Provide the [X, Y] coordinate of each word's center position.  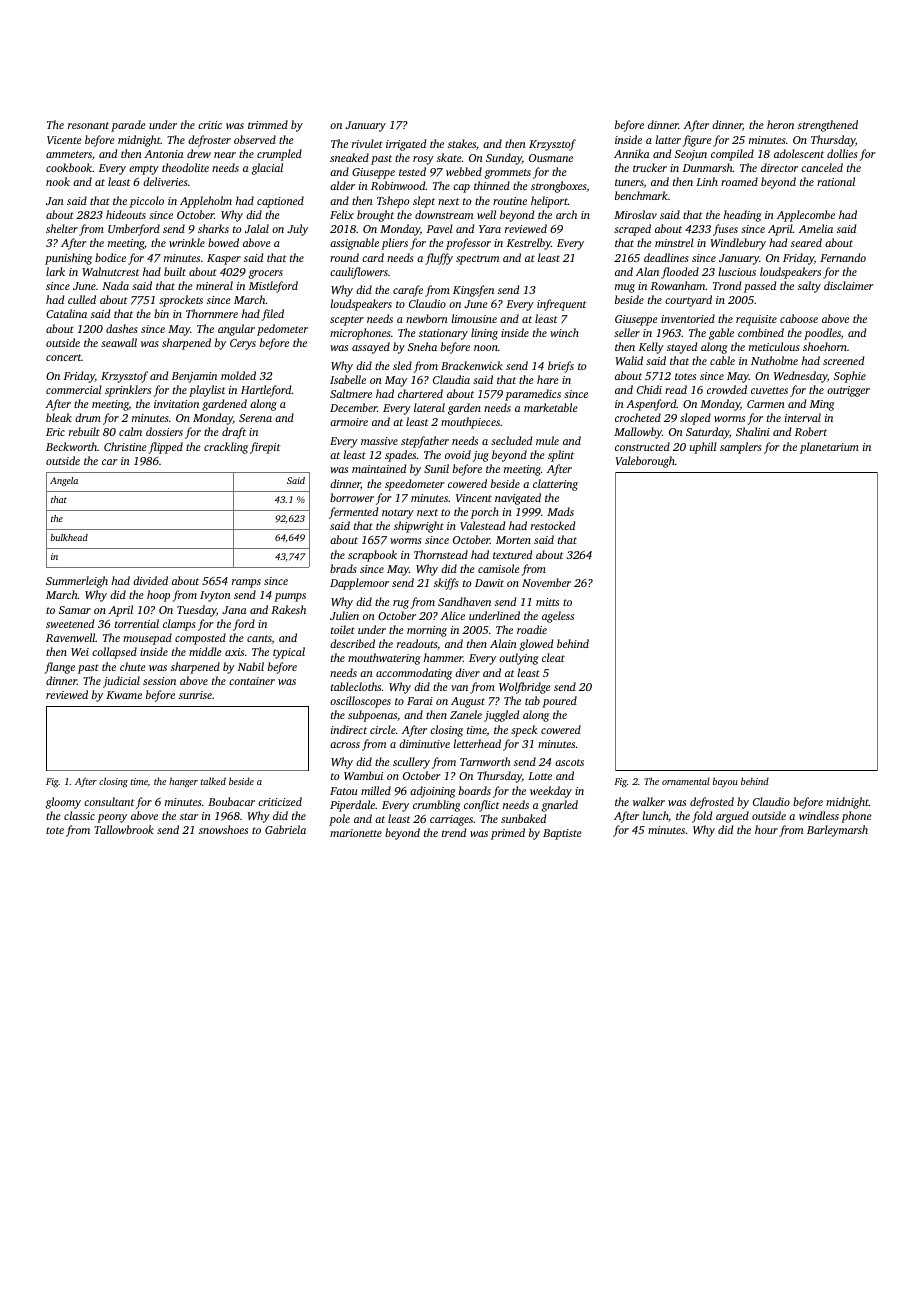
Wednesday [800, 377]
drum [88, 417]
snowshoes [223, 829]
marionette [356, 833]
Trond [727, 285]
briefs [561, 367]
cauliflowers [359, 273]
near [225, 155]
